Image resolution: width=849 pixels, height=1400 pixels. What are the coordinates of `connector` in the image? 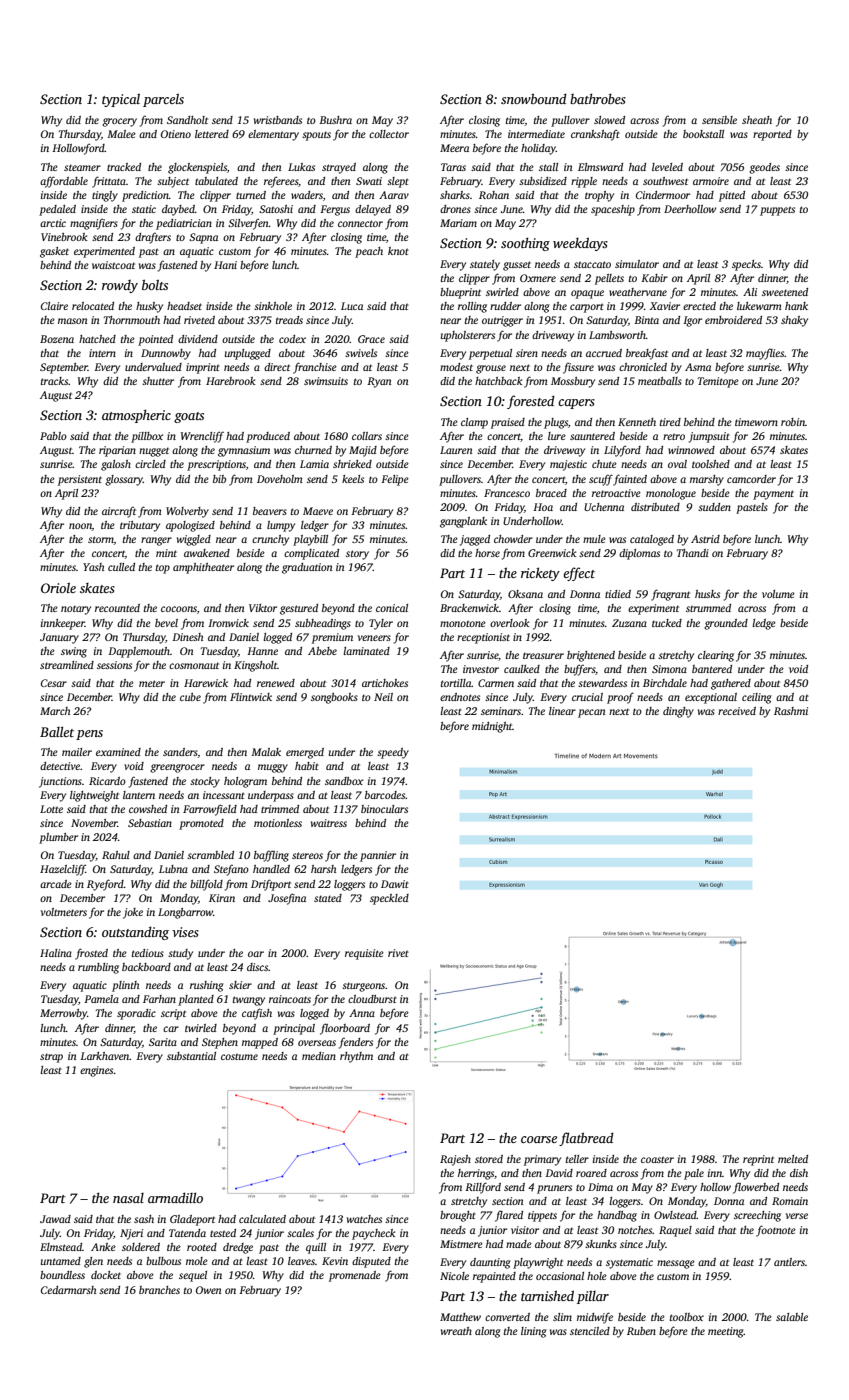 It's located at (360, 223).
